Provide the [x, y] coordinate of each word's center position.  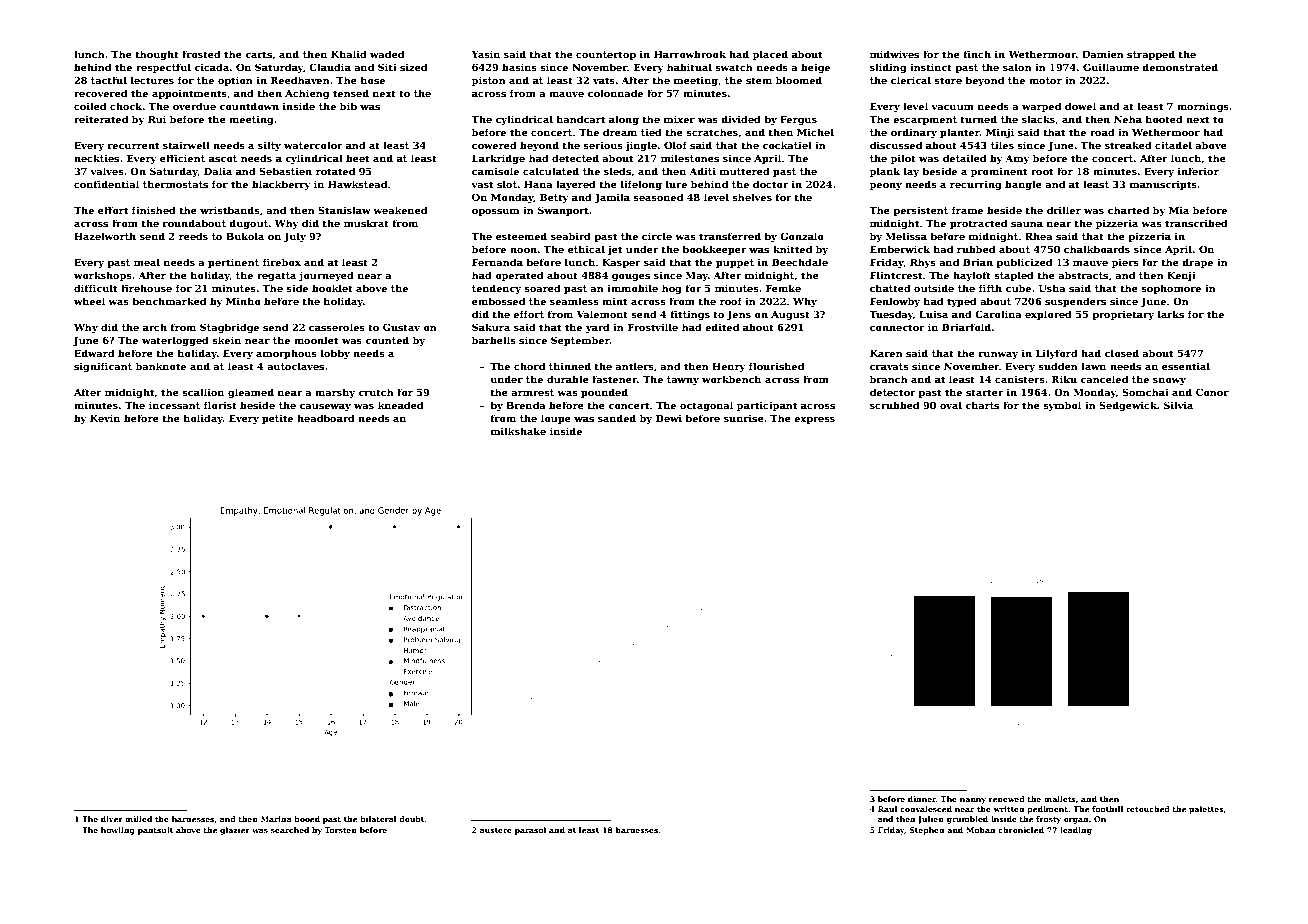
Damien [1103, 54]
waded [387, 54]
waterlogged [175, 341]
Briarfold [967, 327]
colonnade [615, 93]
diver [112, 819]
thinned [570, 366]
